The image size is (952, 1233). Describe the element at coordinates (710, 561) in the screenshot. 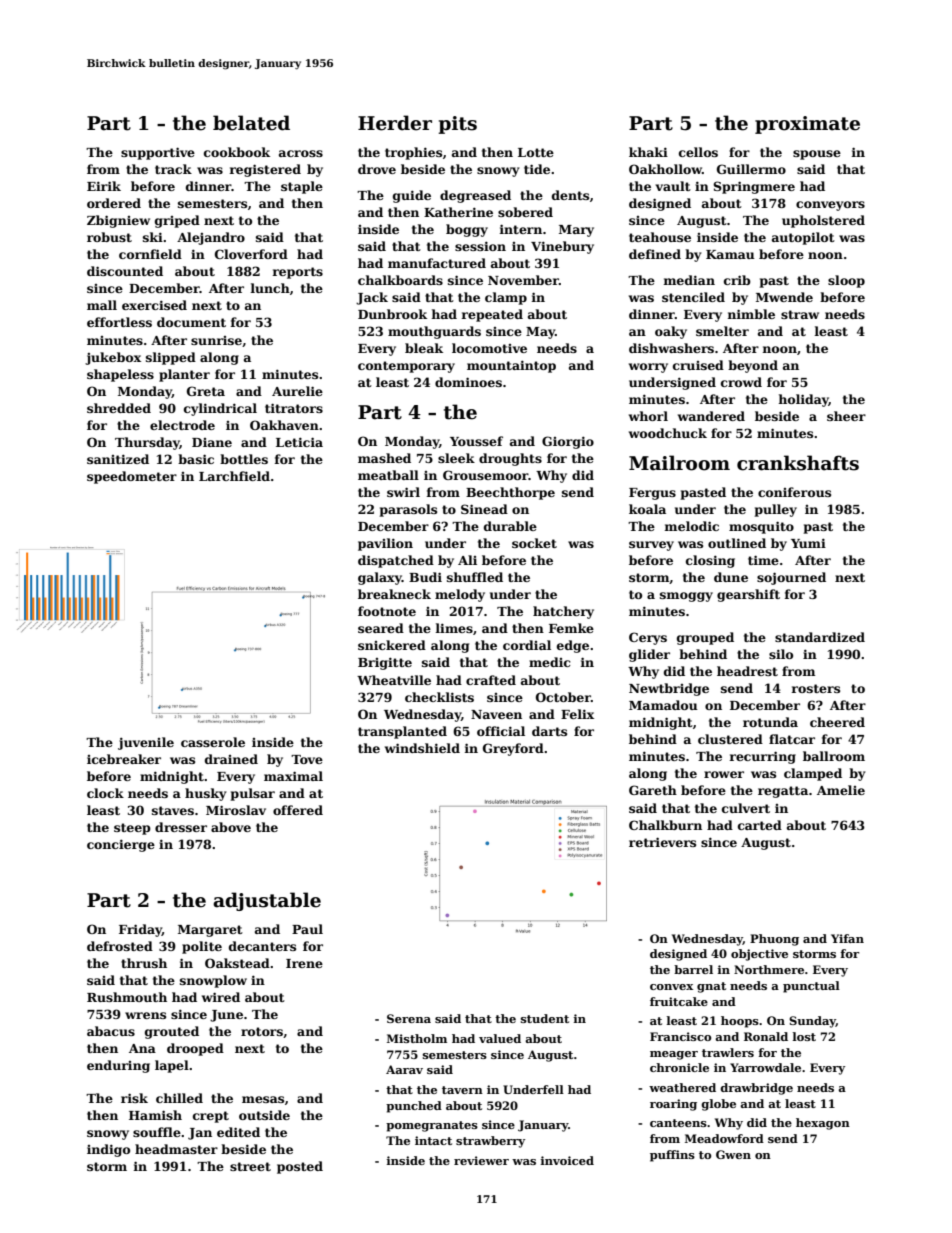

I see `closing` at that location.
